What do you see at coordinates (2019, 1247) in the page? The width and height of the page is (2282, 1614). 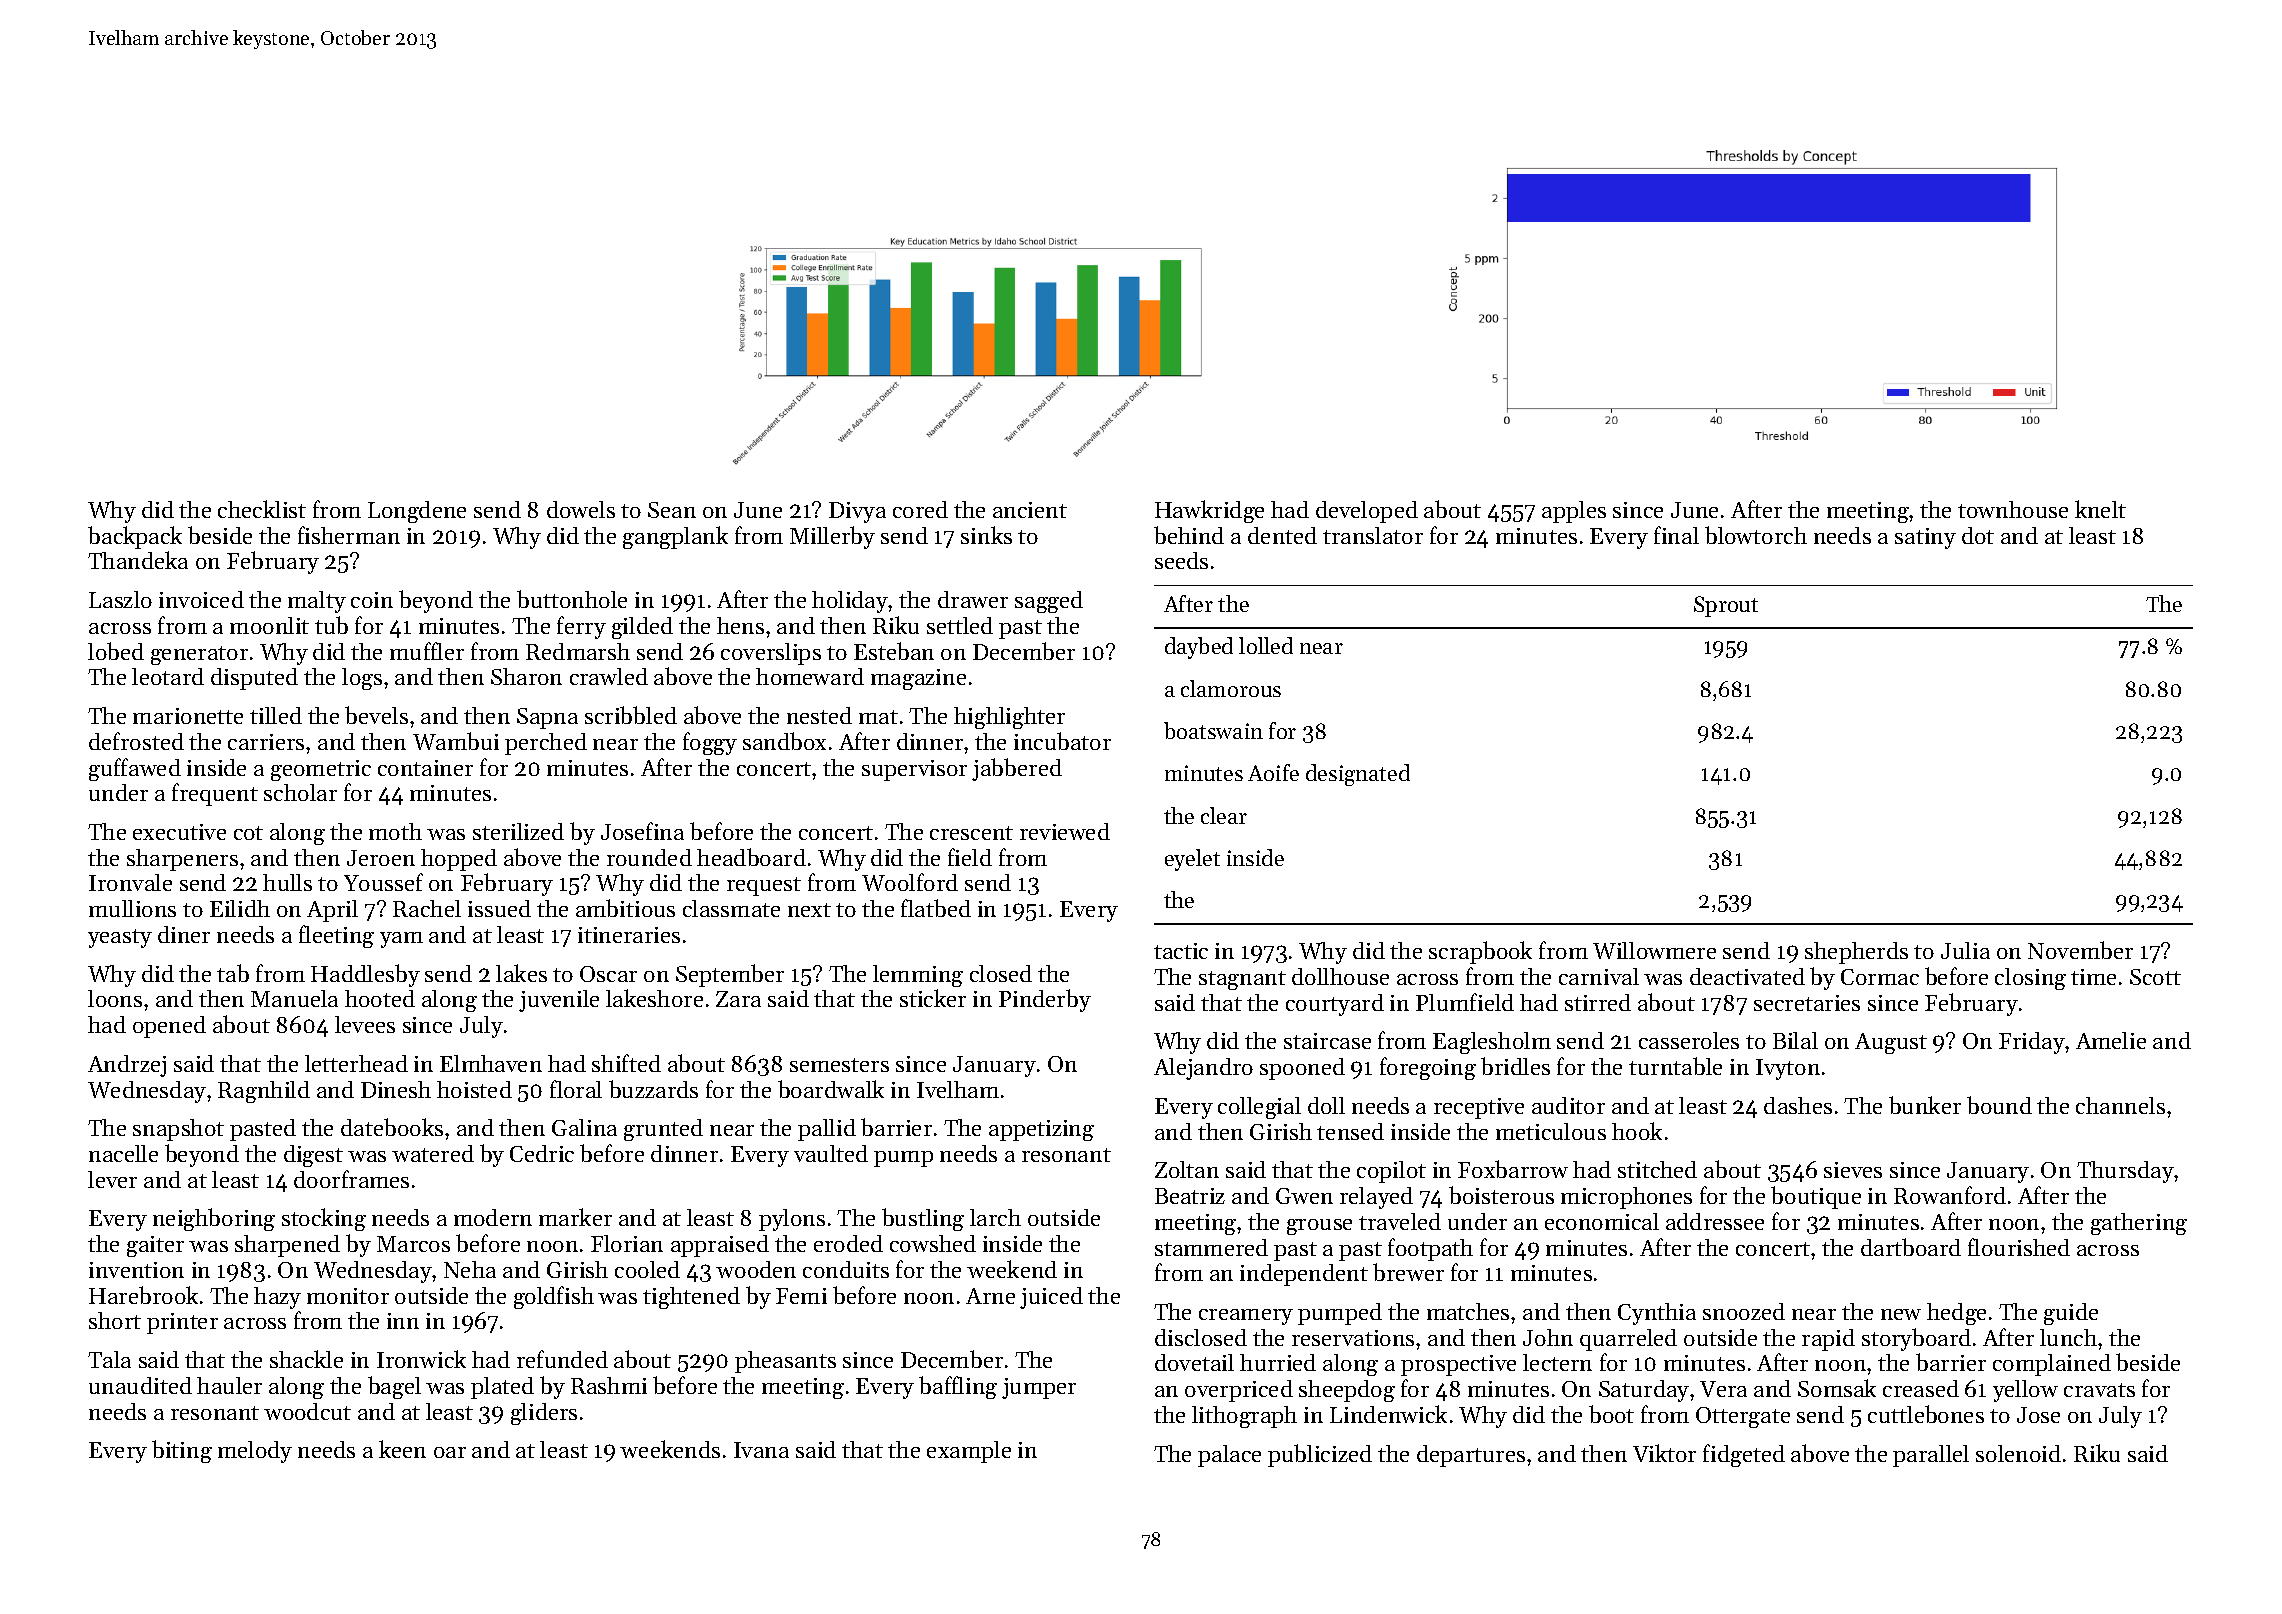 I see `flourished` at bounding box center [2019, 1247].
